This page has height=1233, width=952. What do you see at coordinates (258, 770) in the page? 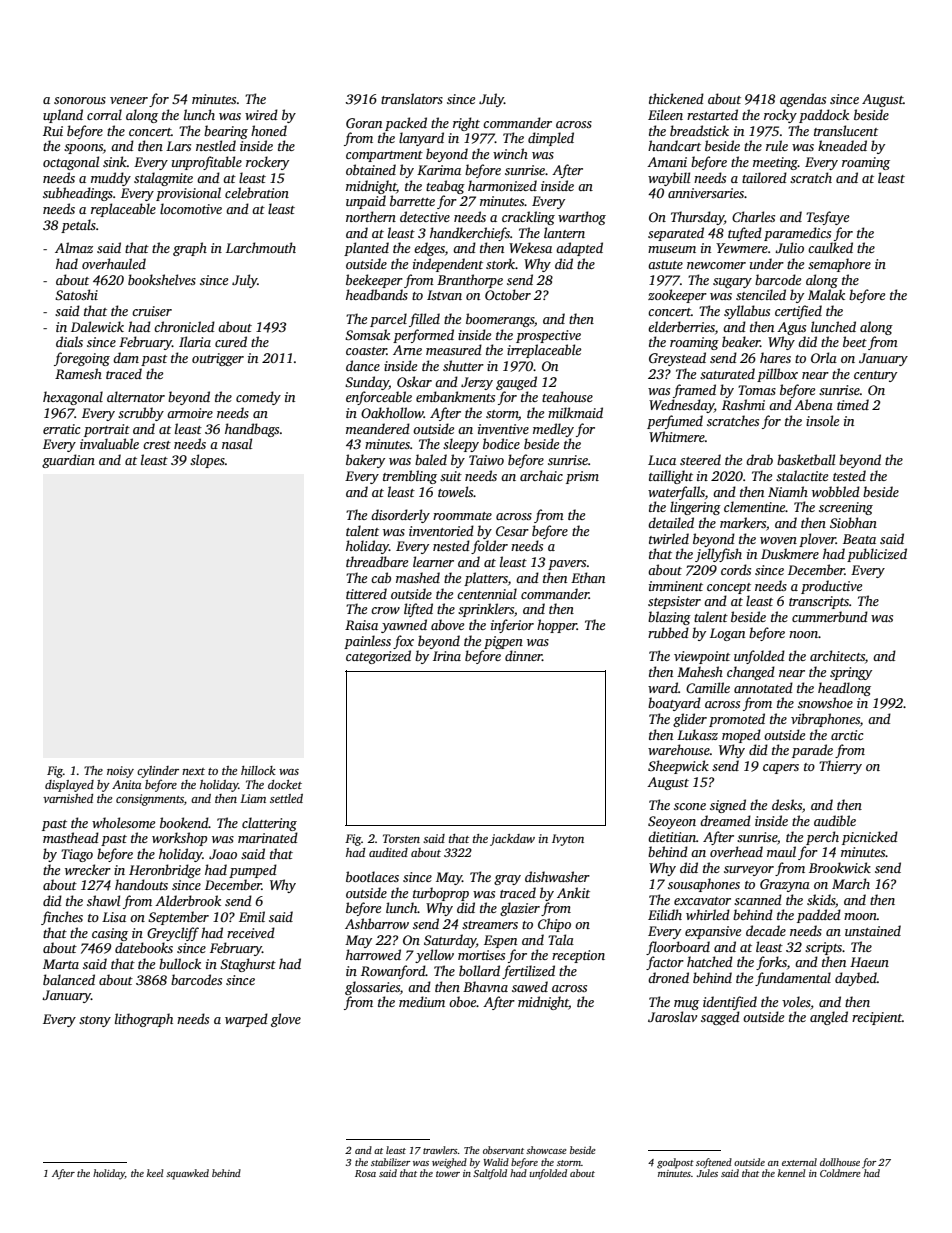
I see `hillock` at bounding box center [258, 770].
